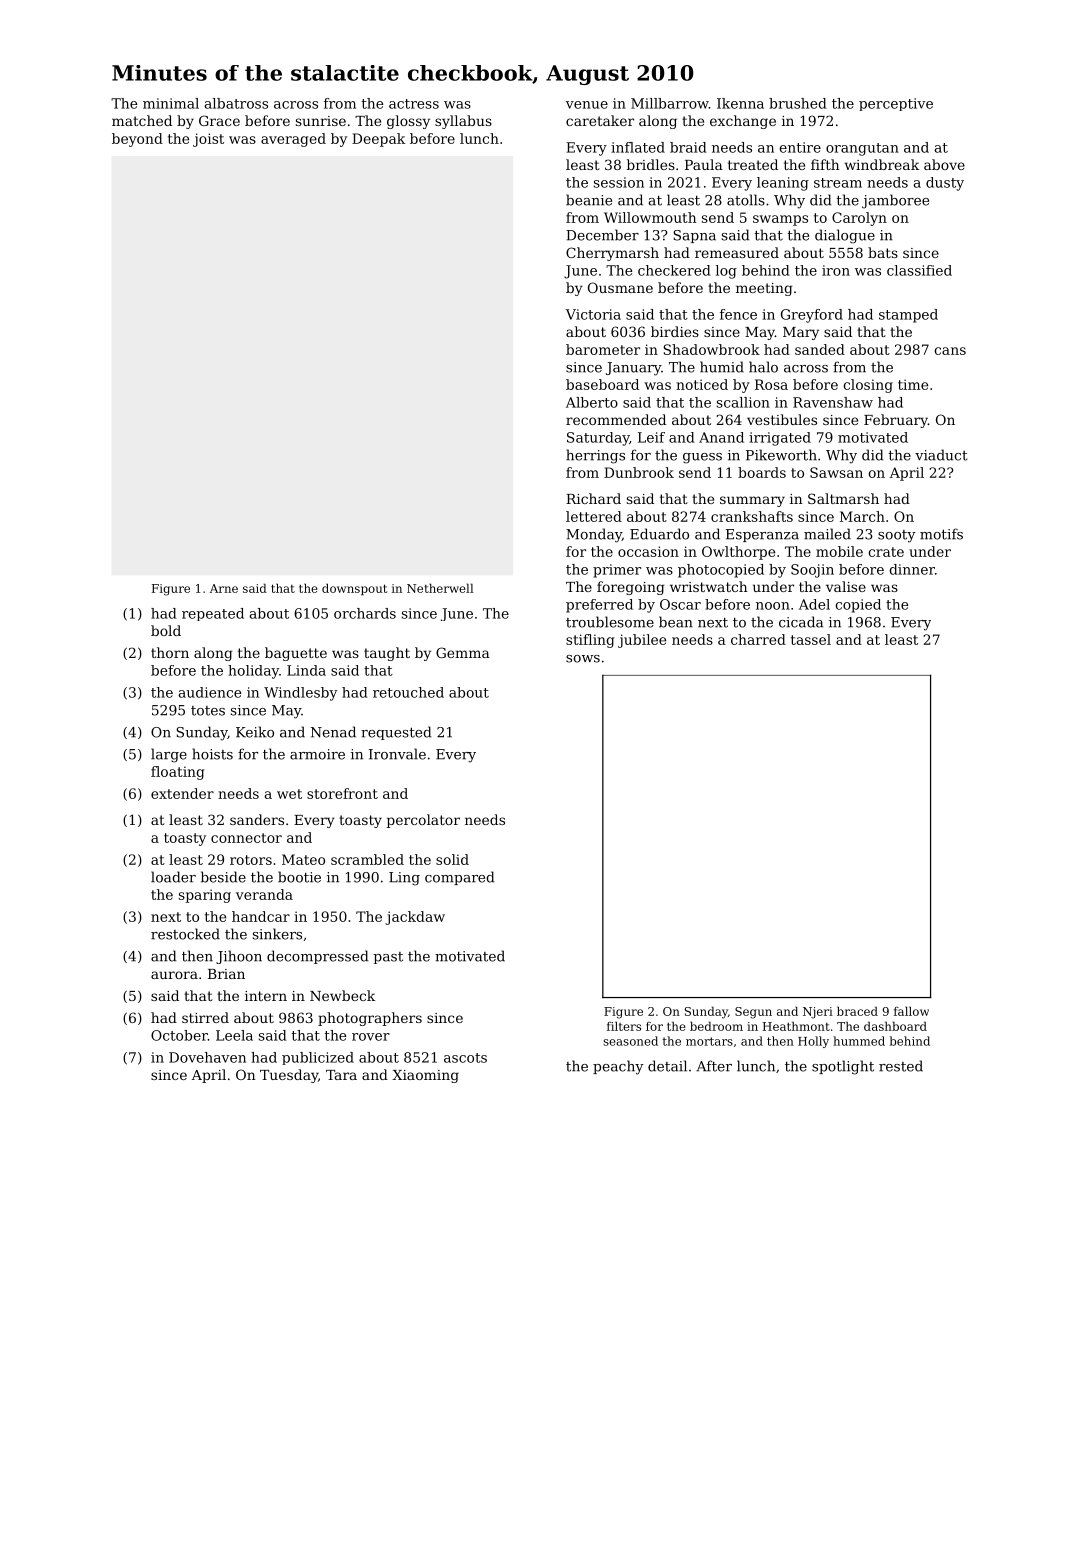 This screenshot has height=1563, width=1079. I want to click on Sawsan, so click(836, 472).
